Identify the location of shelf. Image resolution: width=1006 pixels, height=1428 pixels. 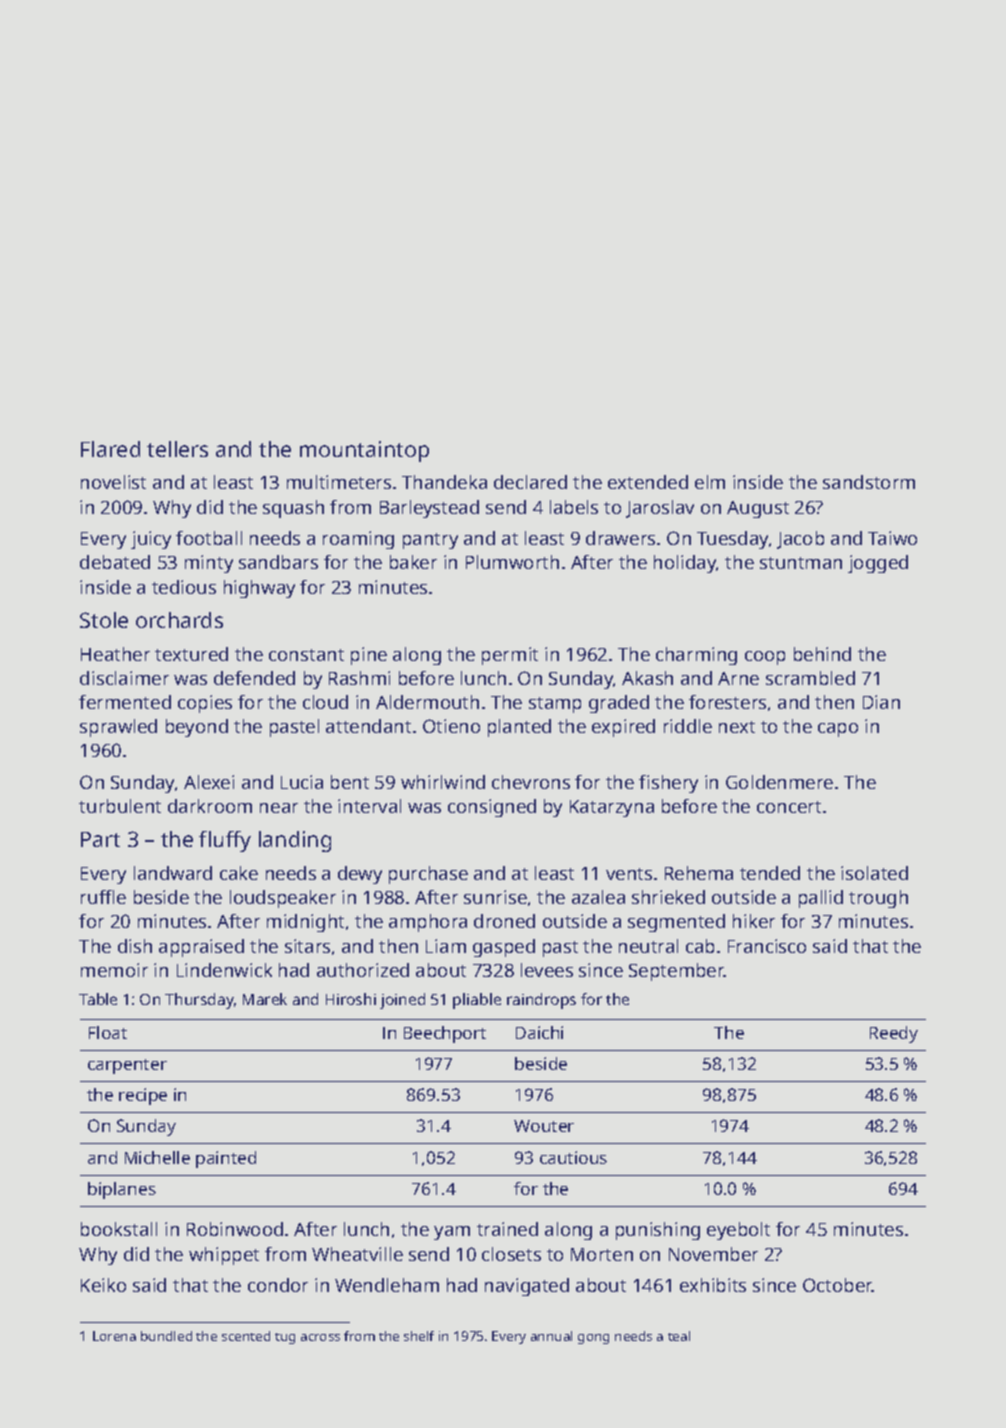
(419, 1336).
